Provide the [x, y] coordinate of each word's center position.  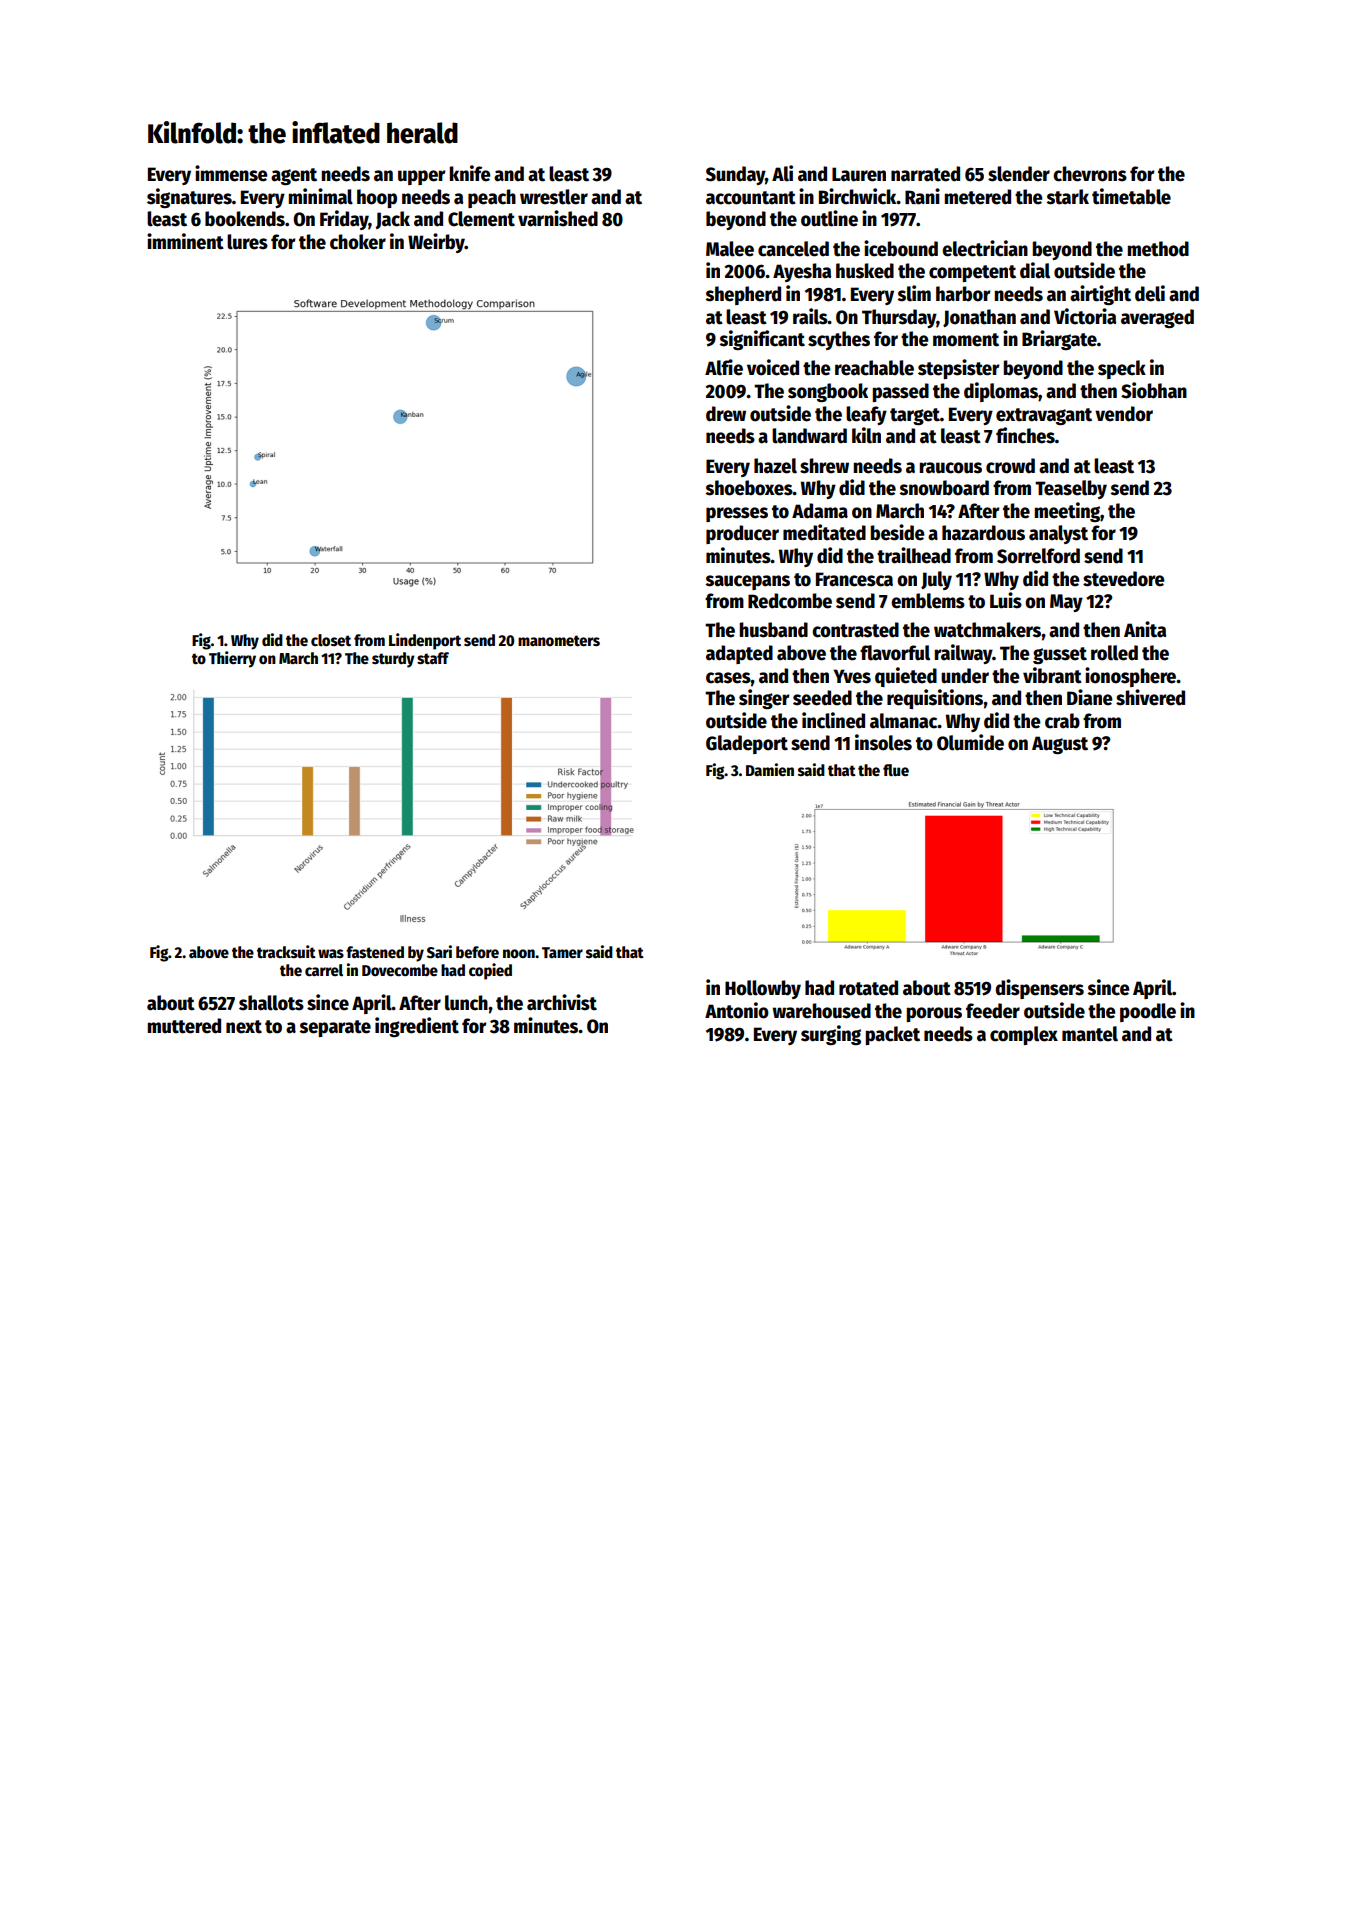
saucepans [748, 582]
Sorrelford [1038, 556]
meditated [824, 532]
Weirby [436, 243]
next [244, 1027]
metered [977, 197]
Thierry [232, 659]
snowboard [944, 488]
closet [331, 640]
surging [831, 1035]
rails [810, 316]
